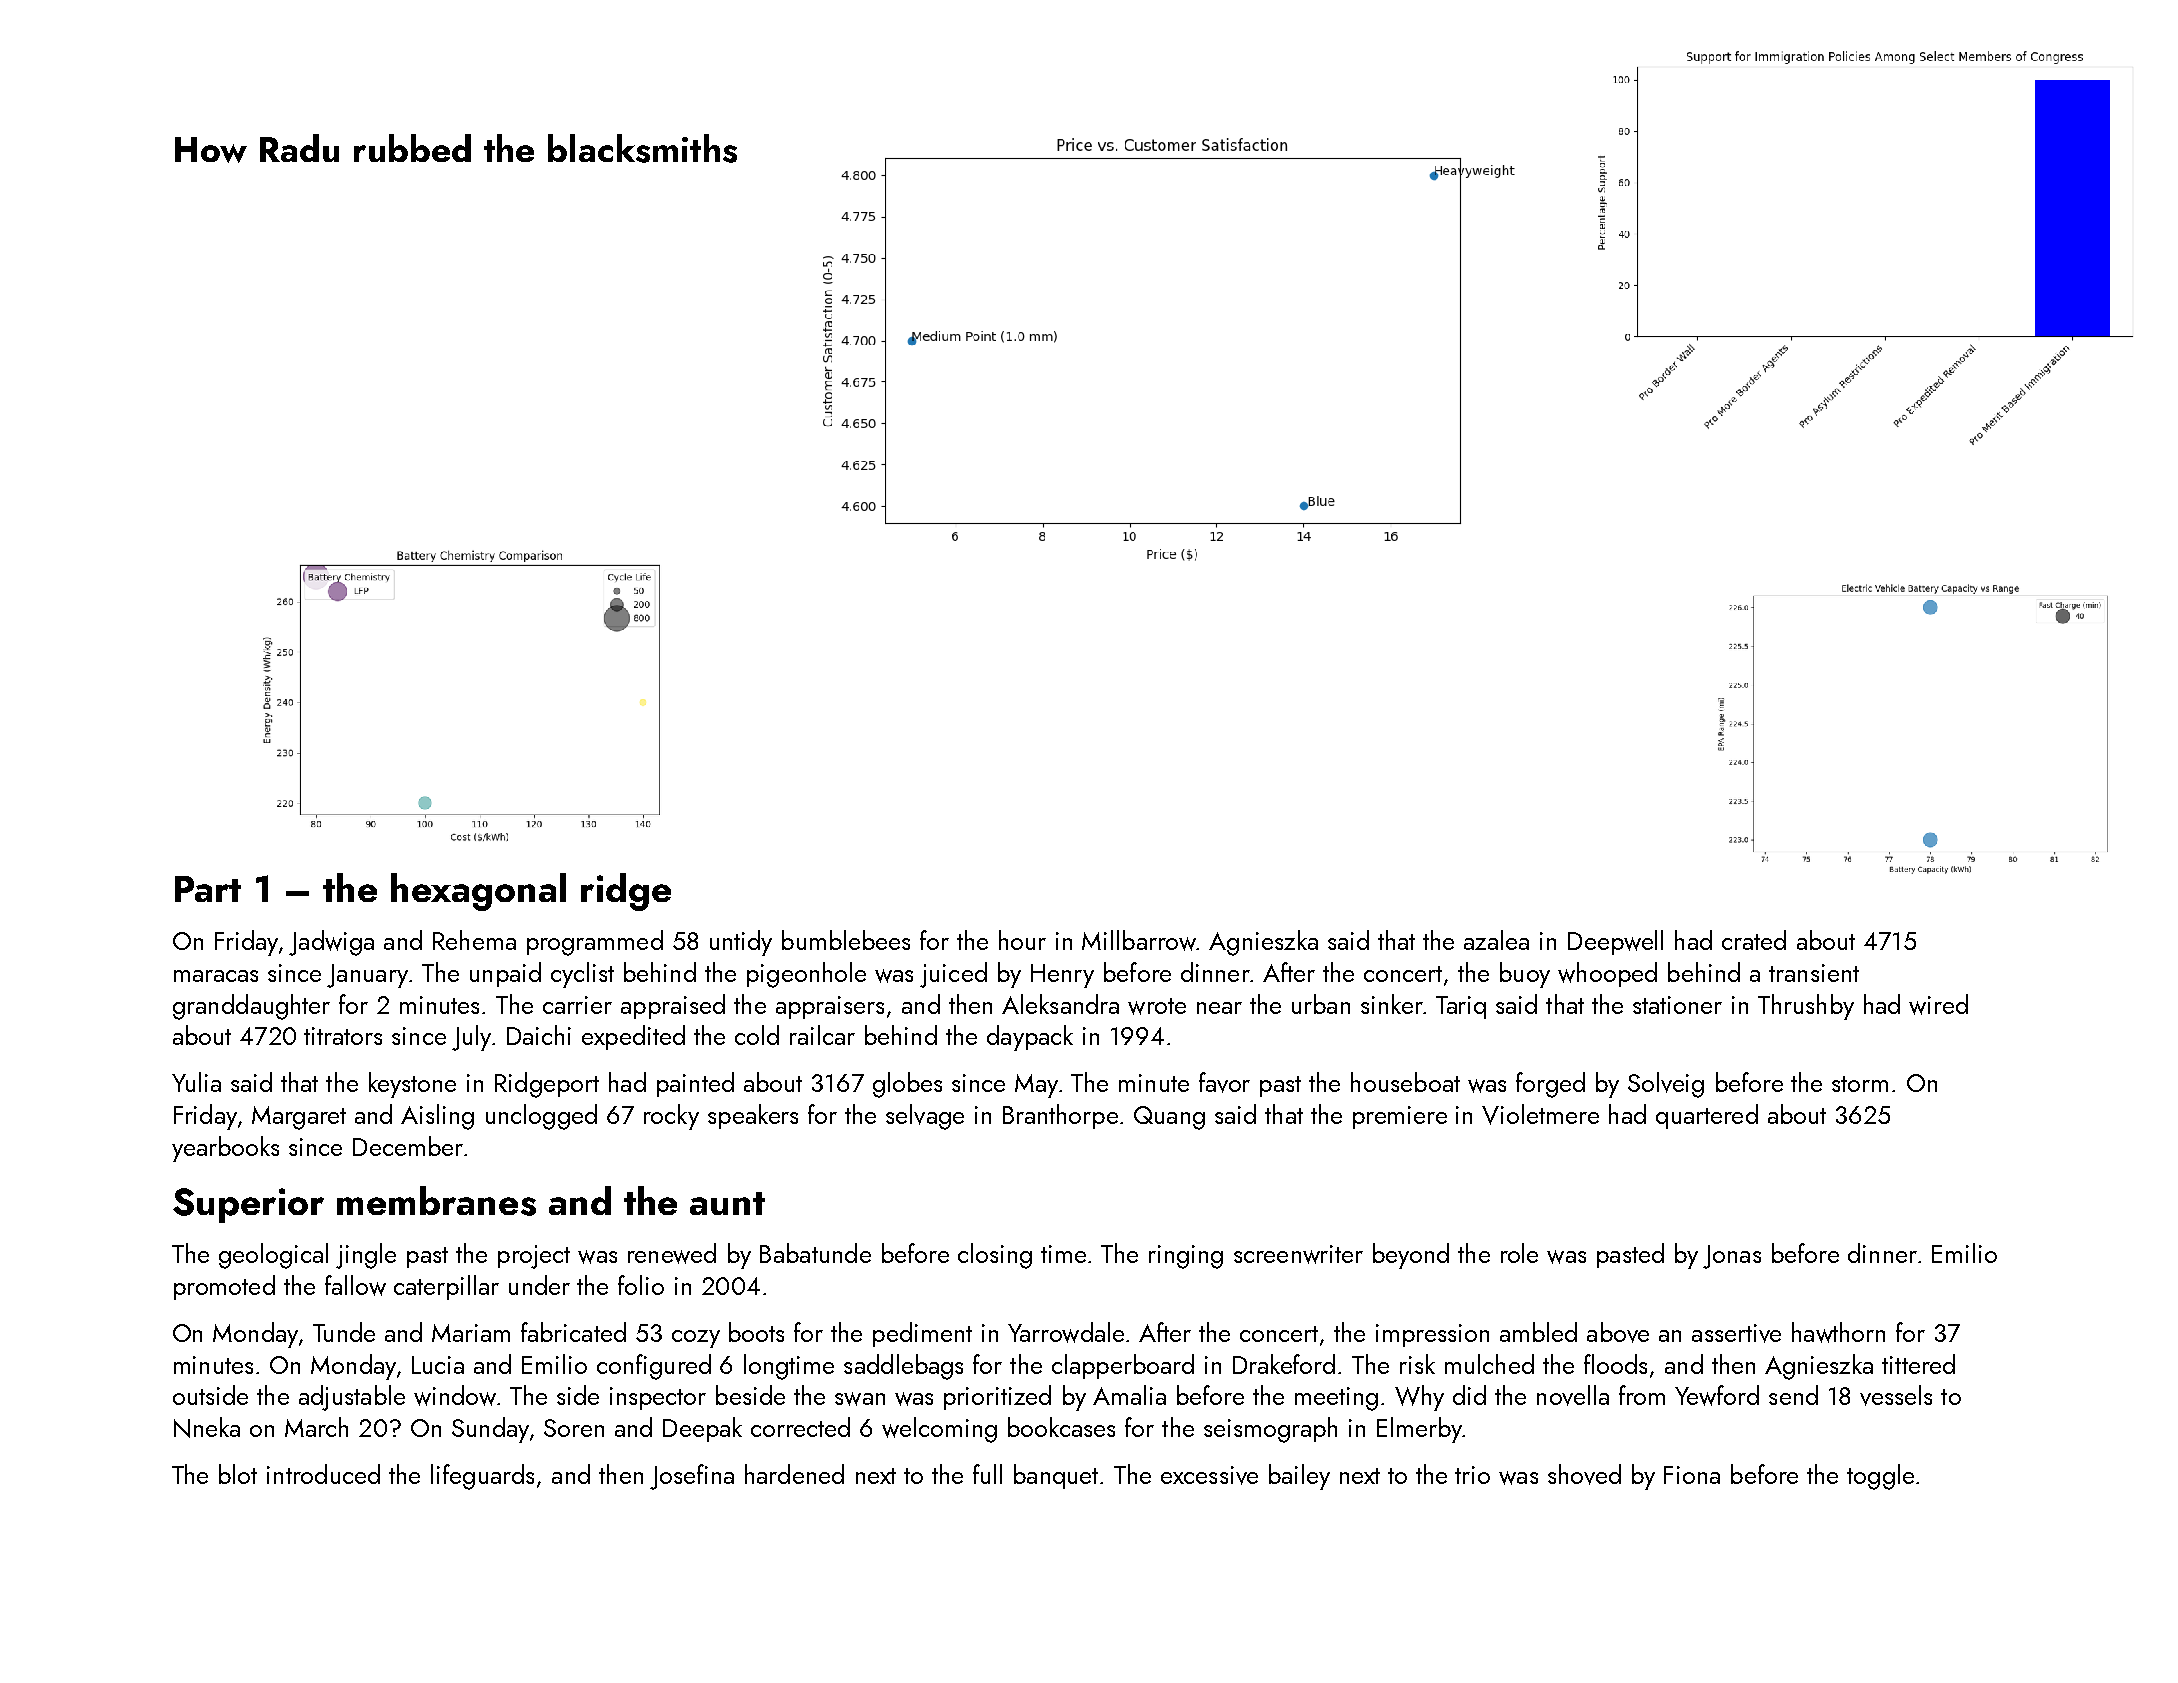 This screenshot has width=2178, height=1683. What do you see at coordinates (1432, 1335) in the screenshot?
I see `impression` at bounding box center [1432, 1335].
